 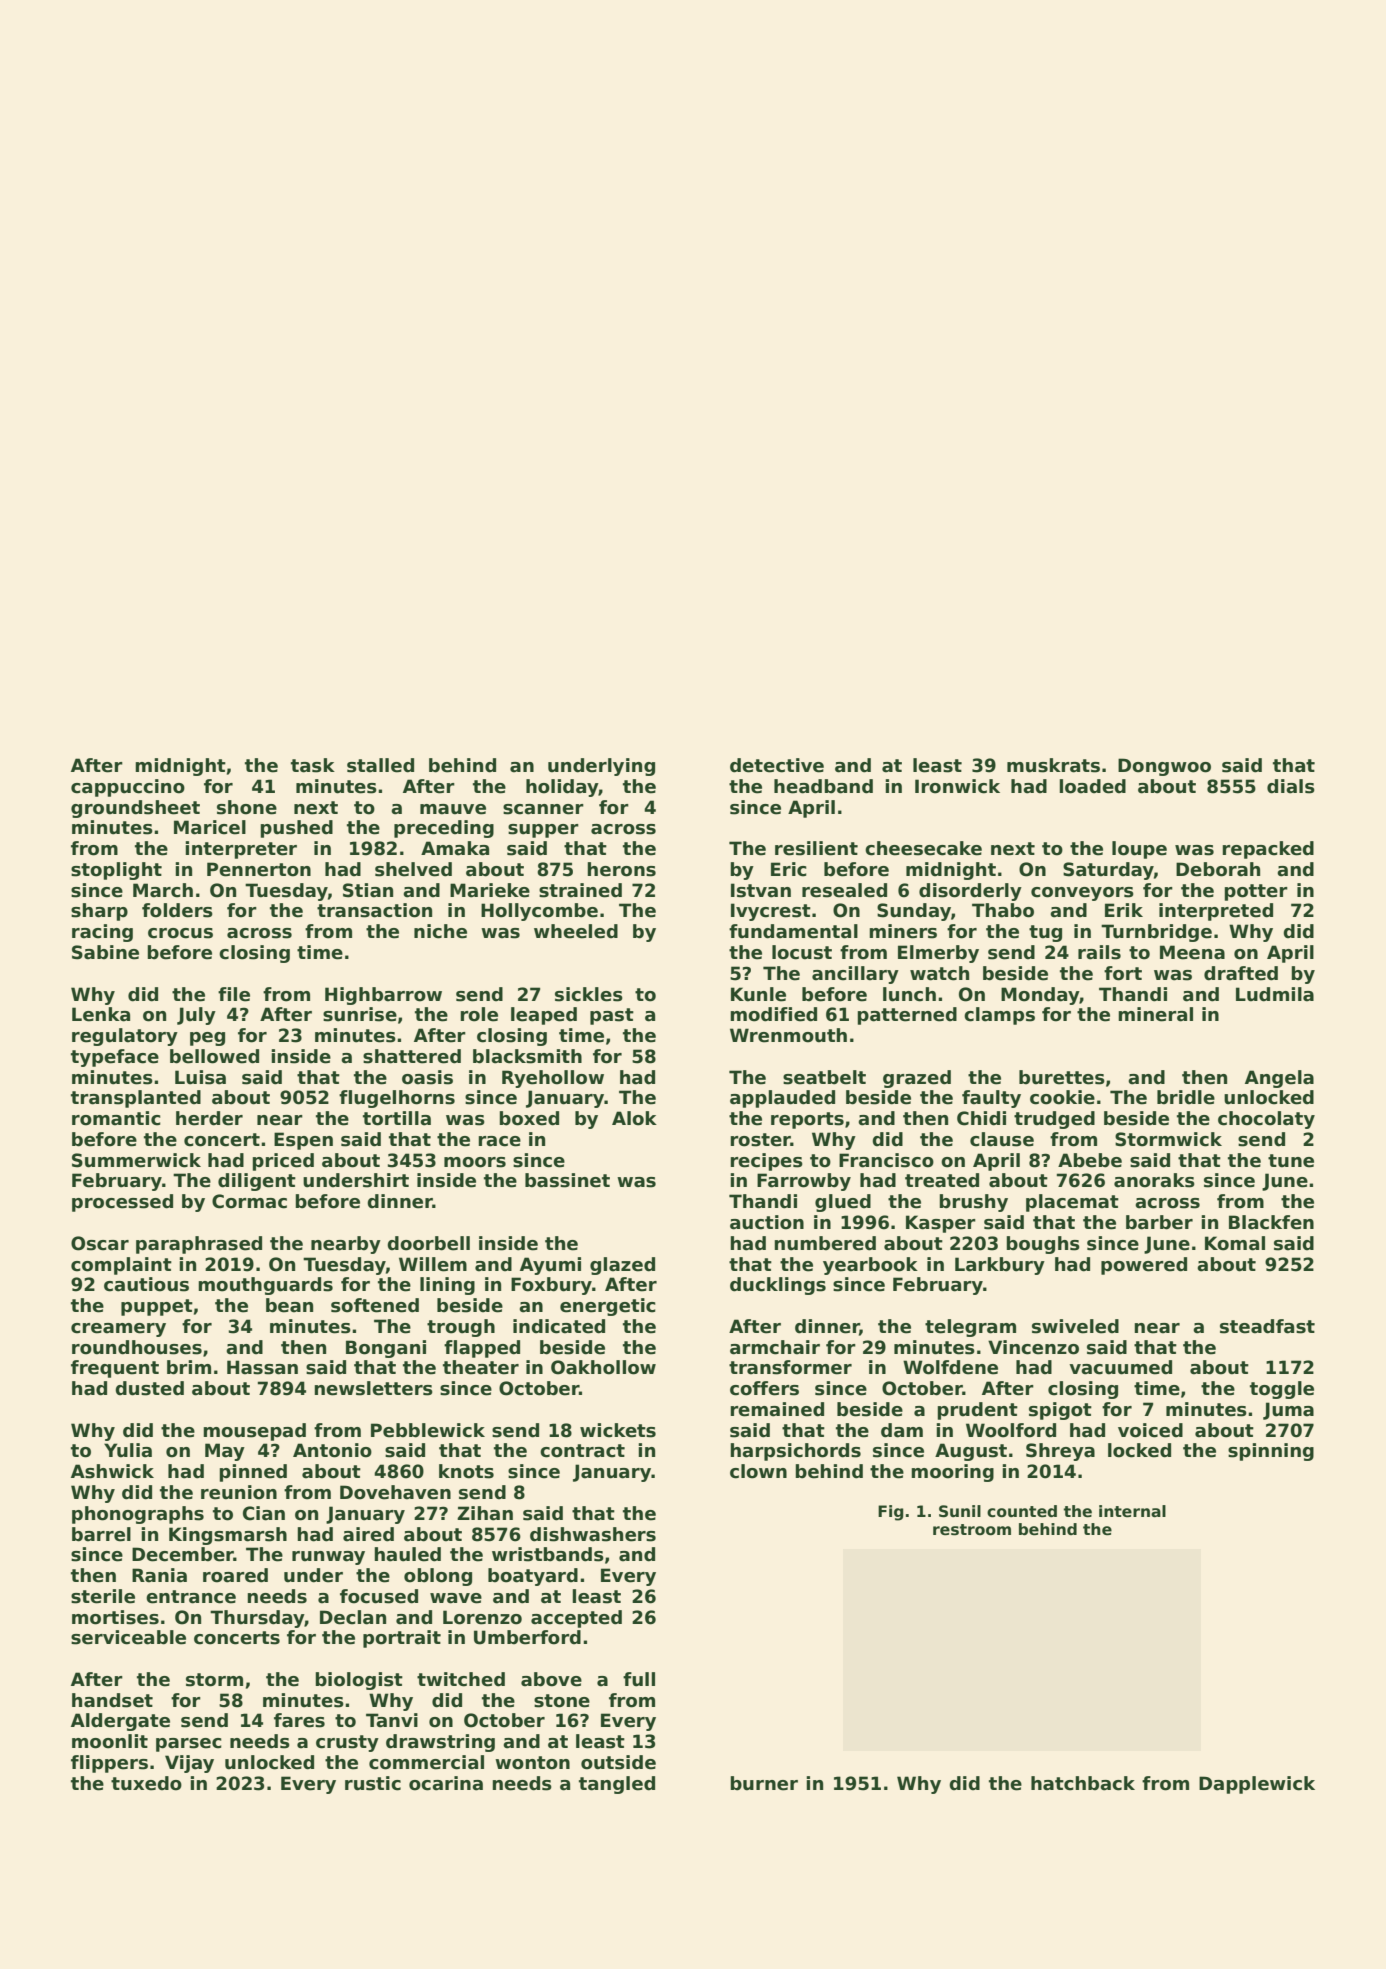 What do you see at coordinates (767, 1222) in the document?
I see `auction` at bounding box center [767, 1222].
